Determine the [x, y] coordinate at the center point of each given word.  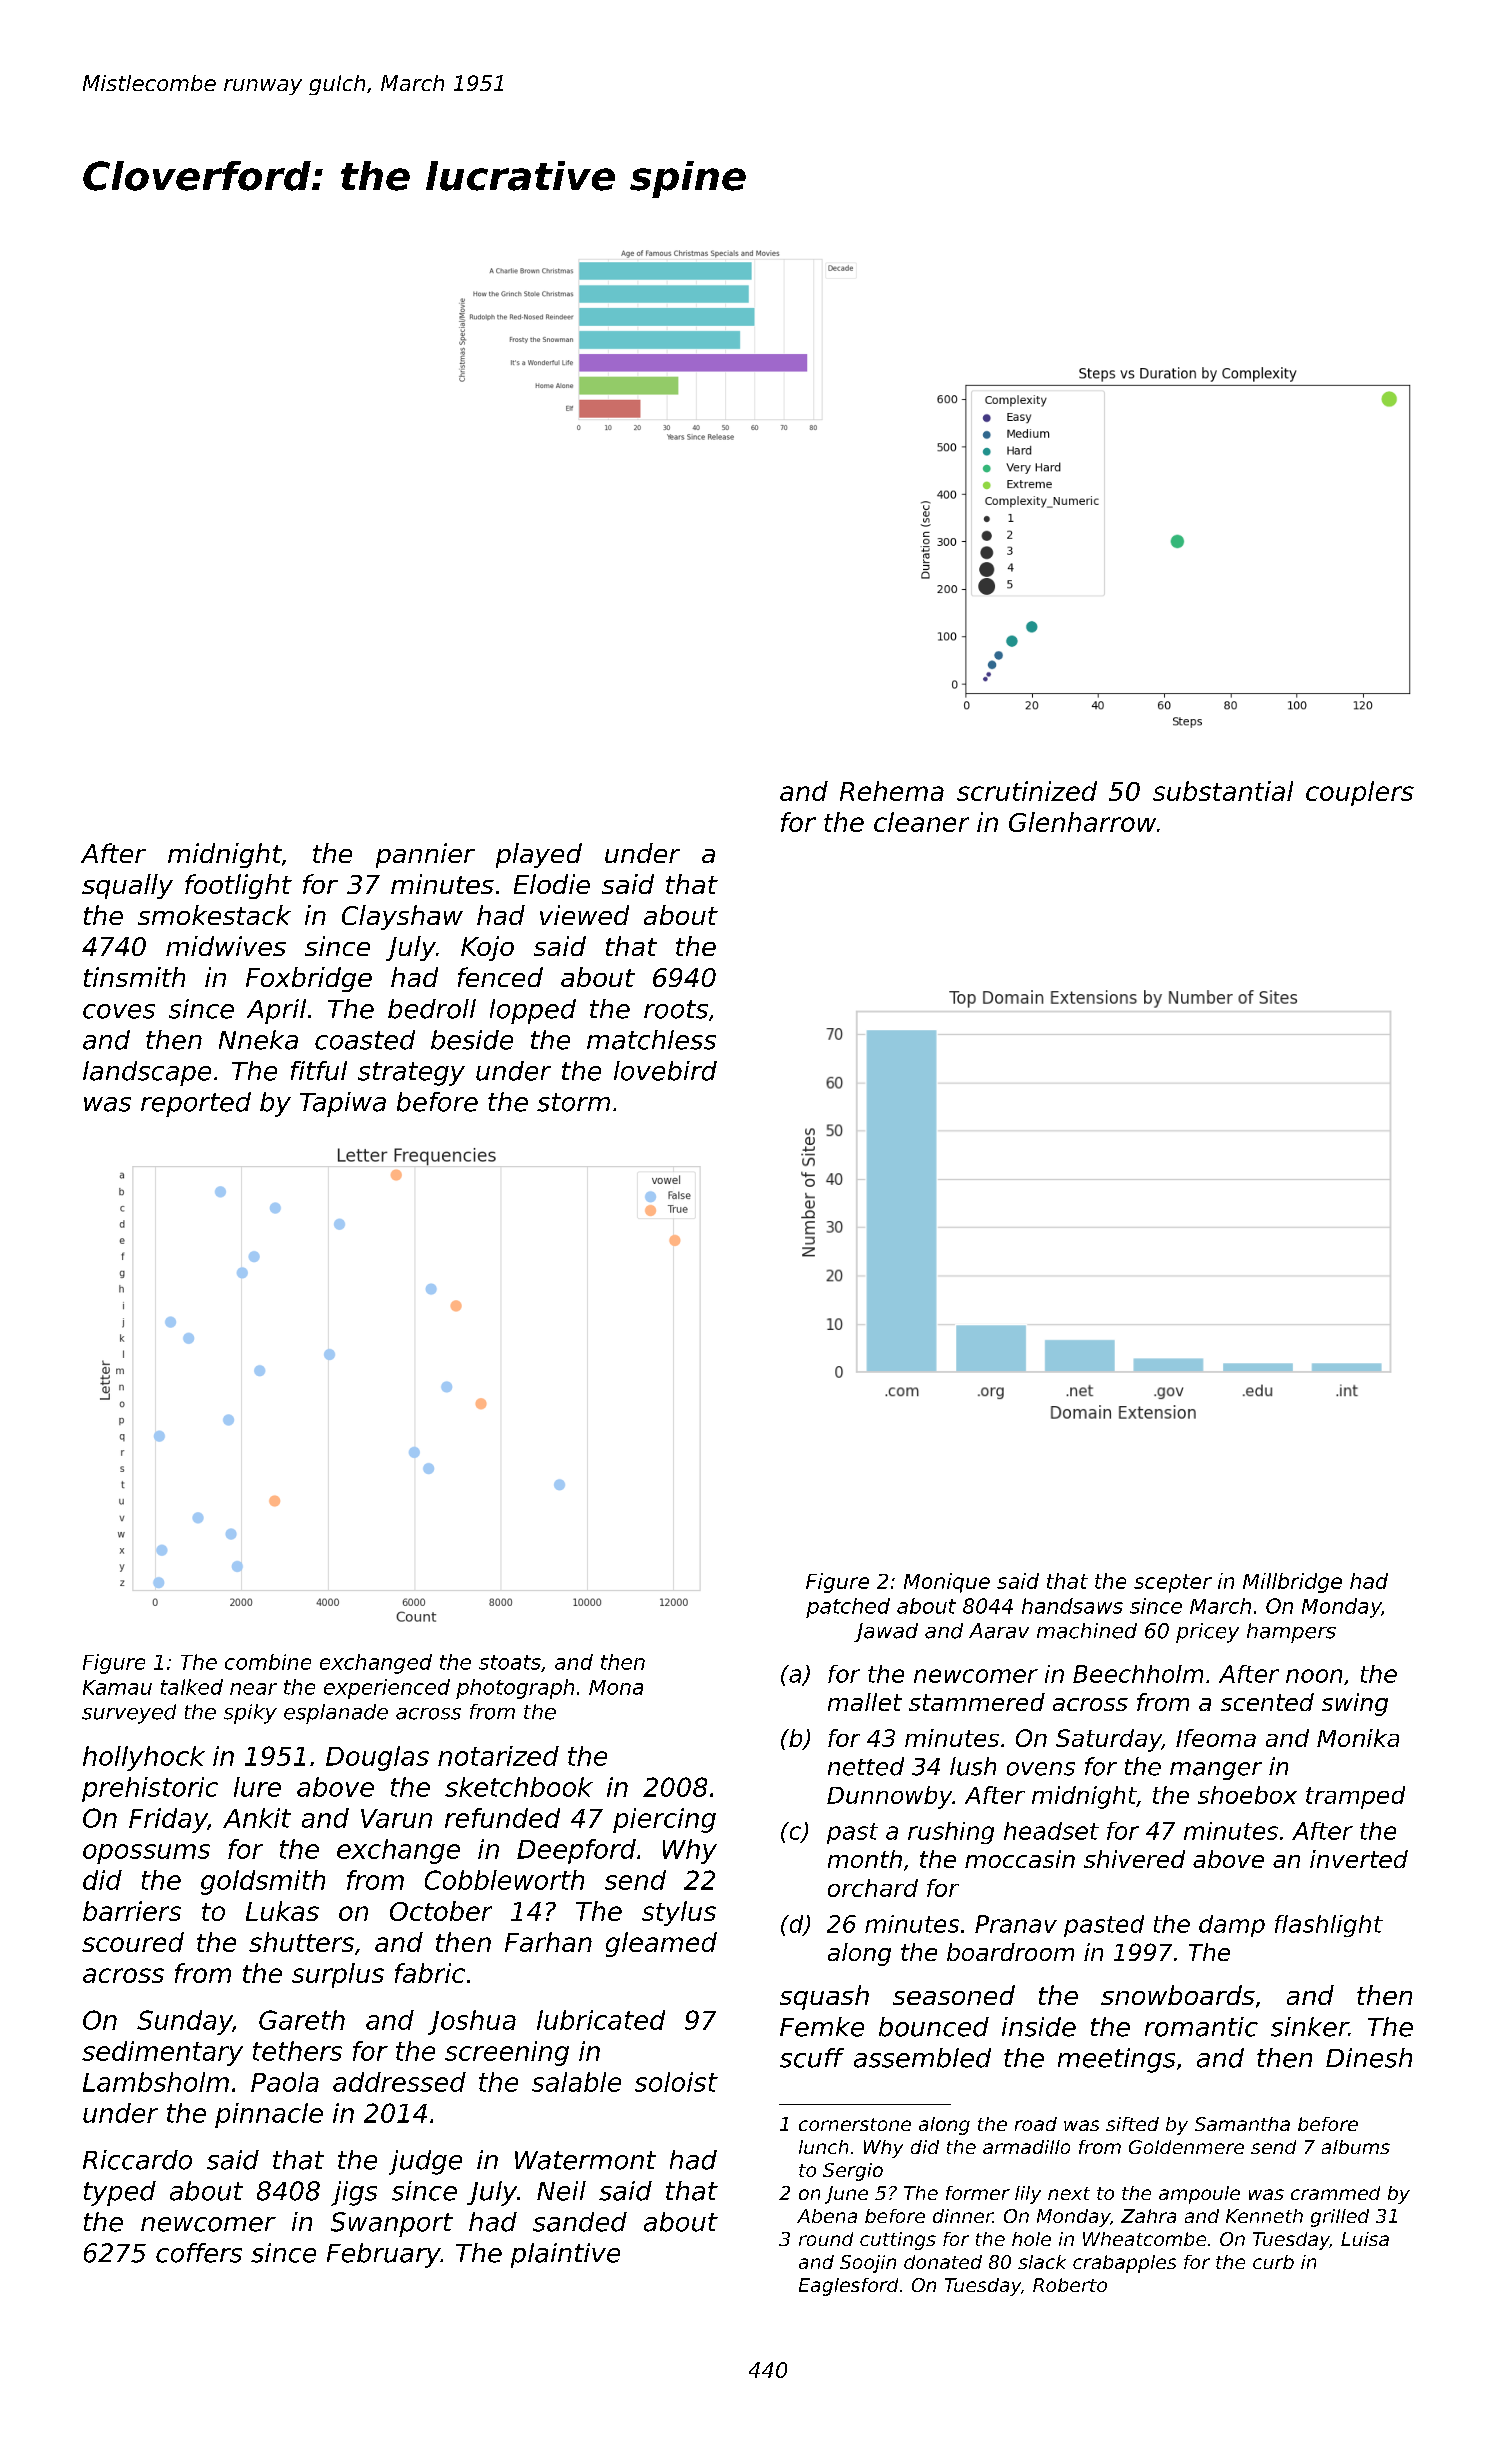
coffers [199, 2253]
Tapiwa [343, 1104]
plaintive [565, 2255]
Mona [616, 1687]
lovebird [665, 1071]
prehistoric [150, 1789]
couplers [1360, 793]
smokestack [214, 915]
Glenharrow [1082, 822]
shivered [1134, 1859]
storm [573, 1102]
